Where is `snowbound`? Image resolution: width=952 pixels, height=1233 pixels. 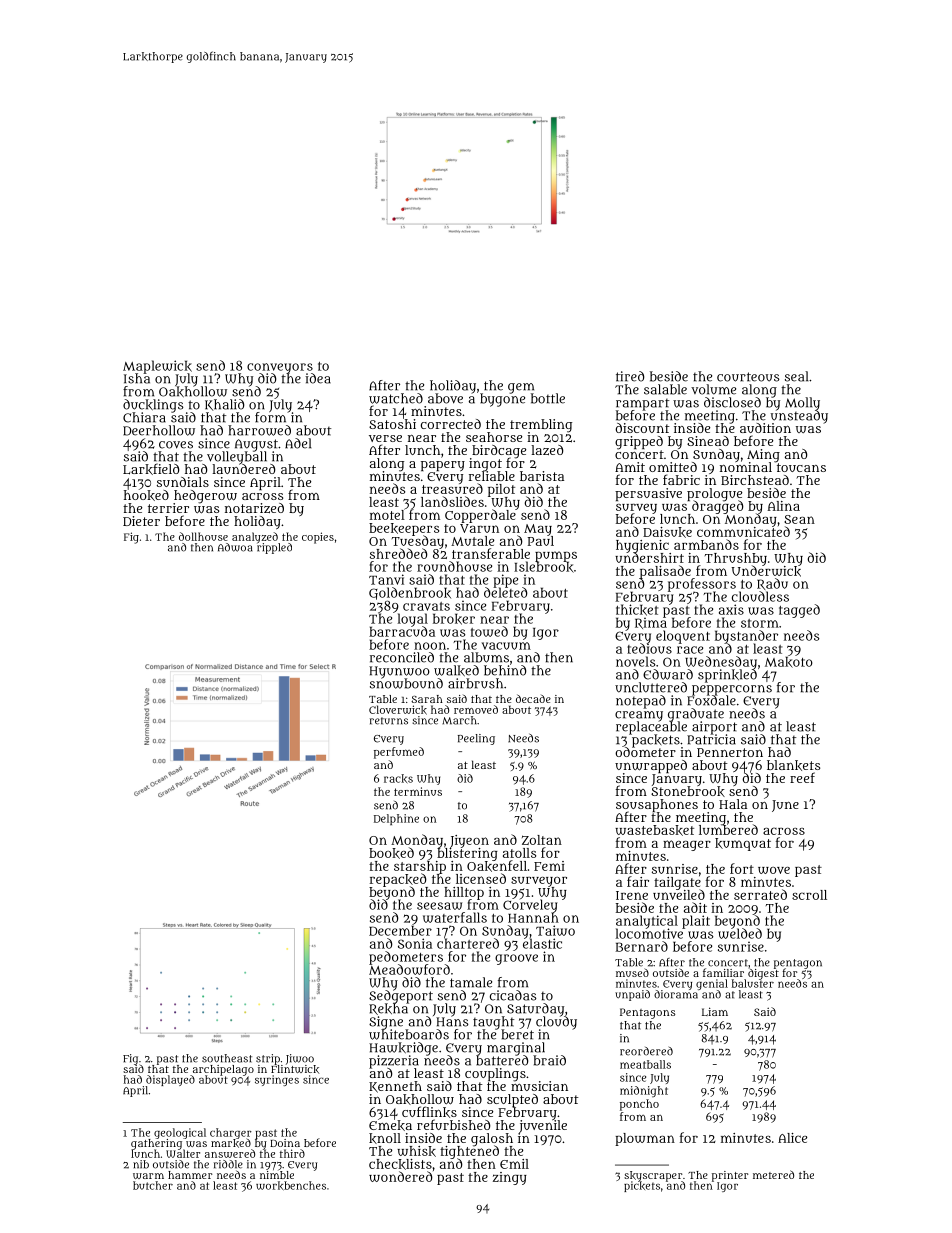
snowbound is located at coordinates (406, 683).
